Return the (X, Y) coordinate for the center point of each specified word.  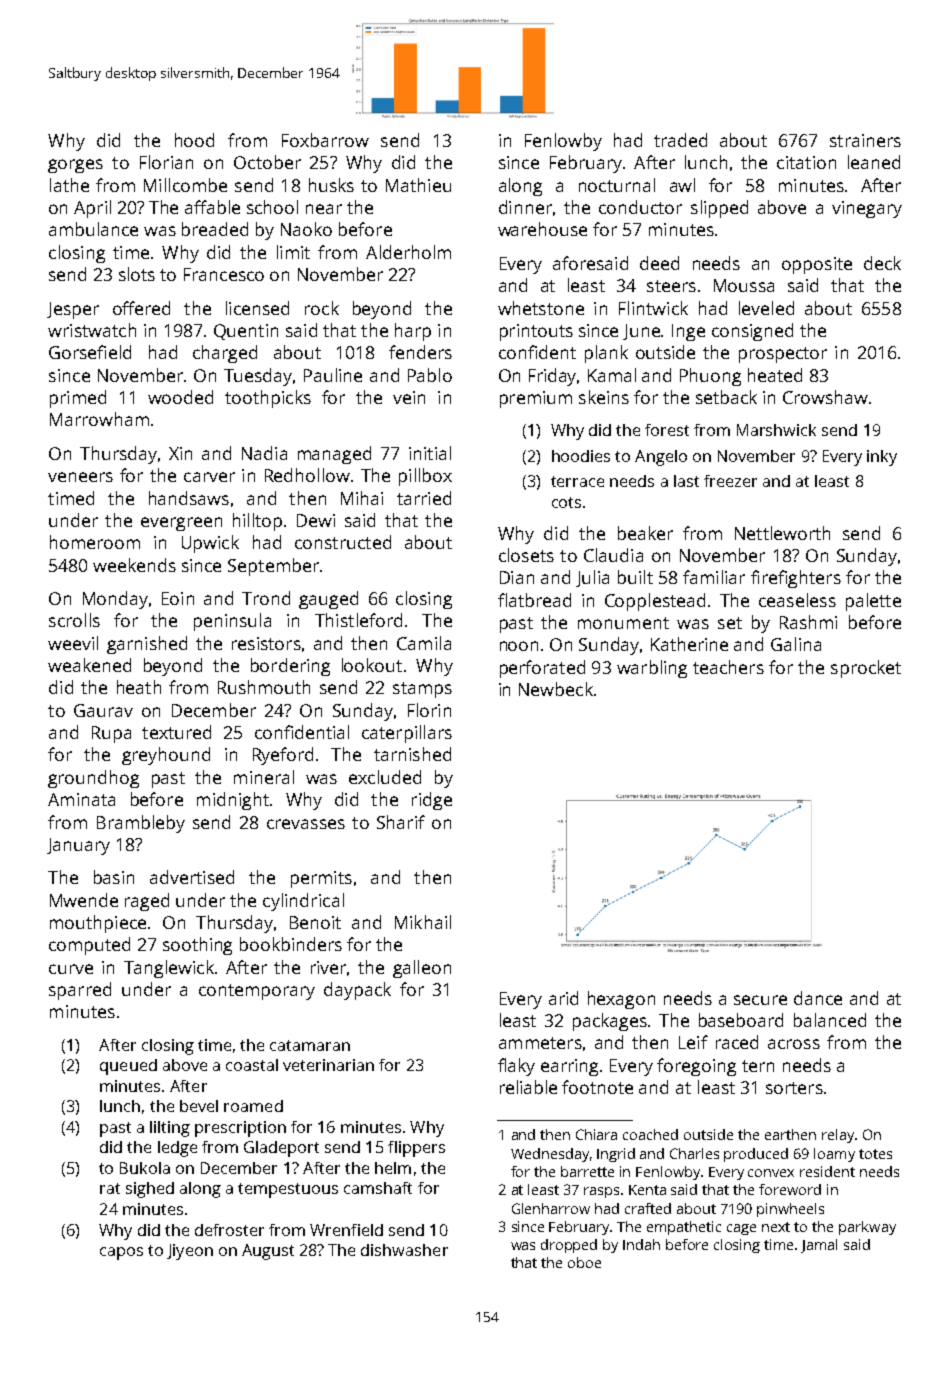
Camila (424, 643)
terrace (577, 481)
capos (121, 1253)
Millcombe (185, 185)
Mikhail (423, 922)
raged (147, 902)
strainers (865, 140)
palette (873, 602)
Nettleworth (782, 533)
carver (209, 477)
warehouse (542, 229)
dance (818, 998)
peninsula (232, 622)
